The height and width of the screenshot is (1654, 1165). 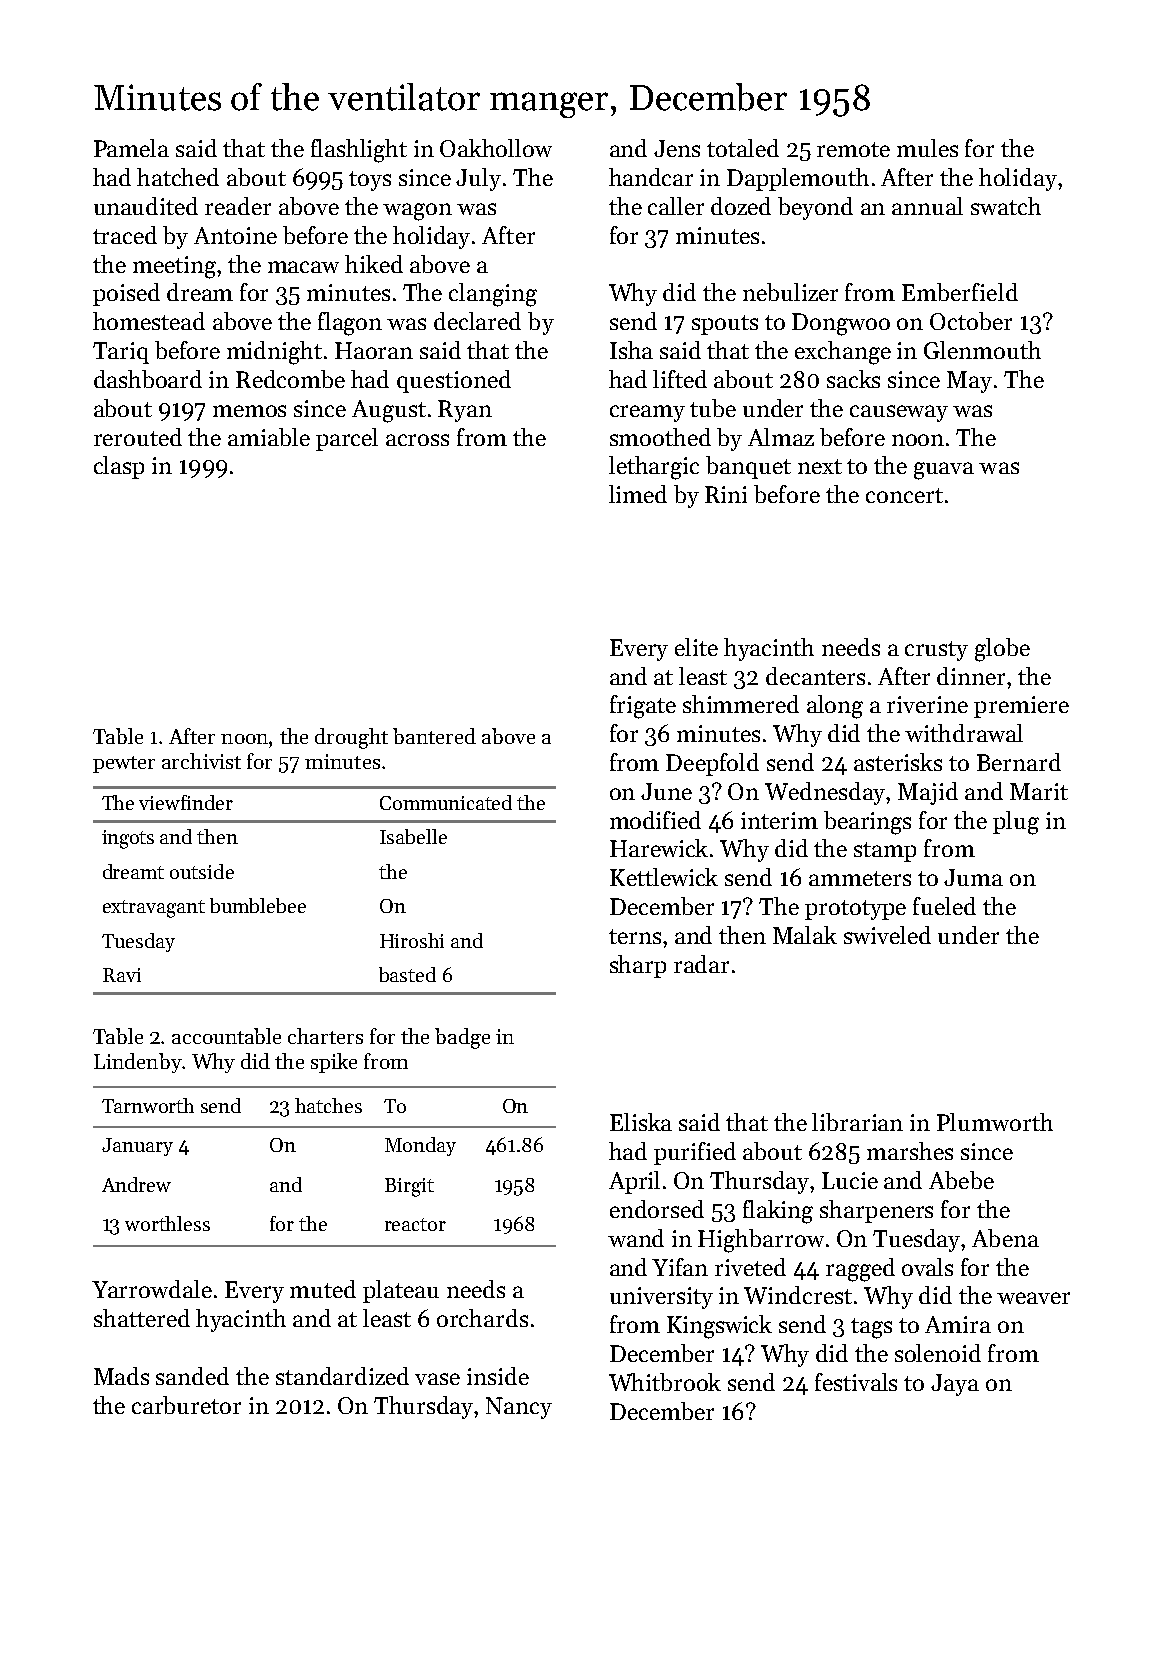 I want to click on purified, so click(x=695, y=1153).
